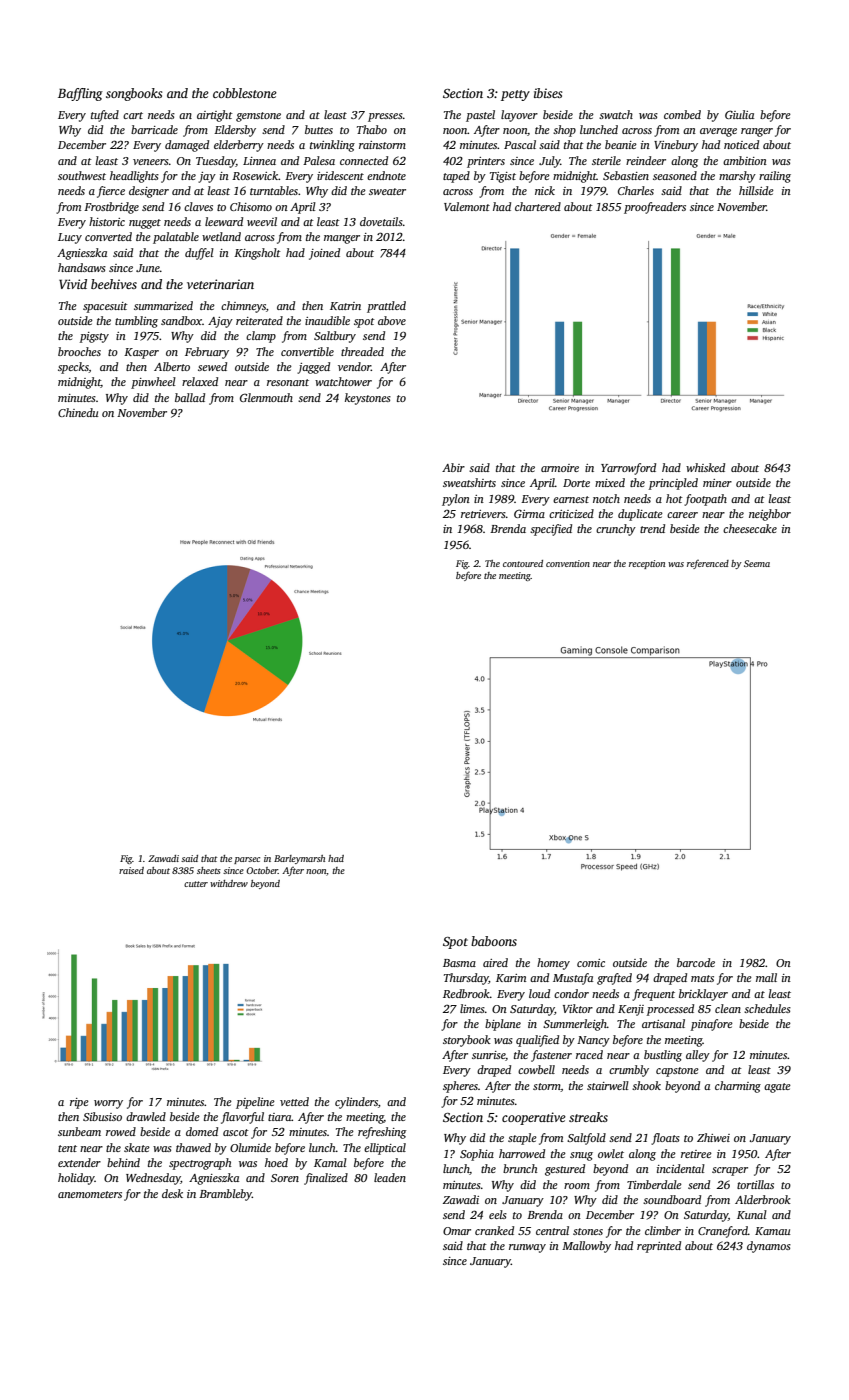 This image has height=1400, width=849. What do you see at coordinates (172, 1193) in the image?
I see `desk` at bounding box center [172, 1193].
